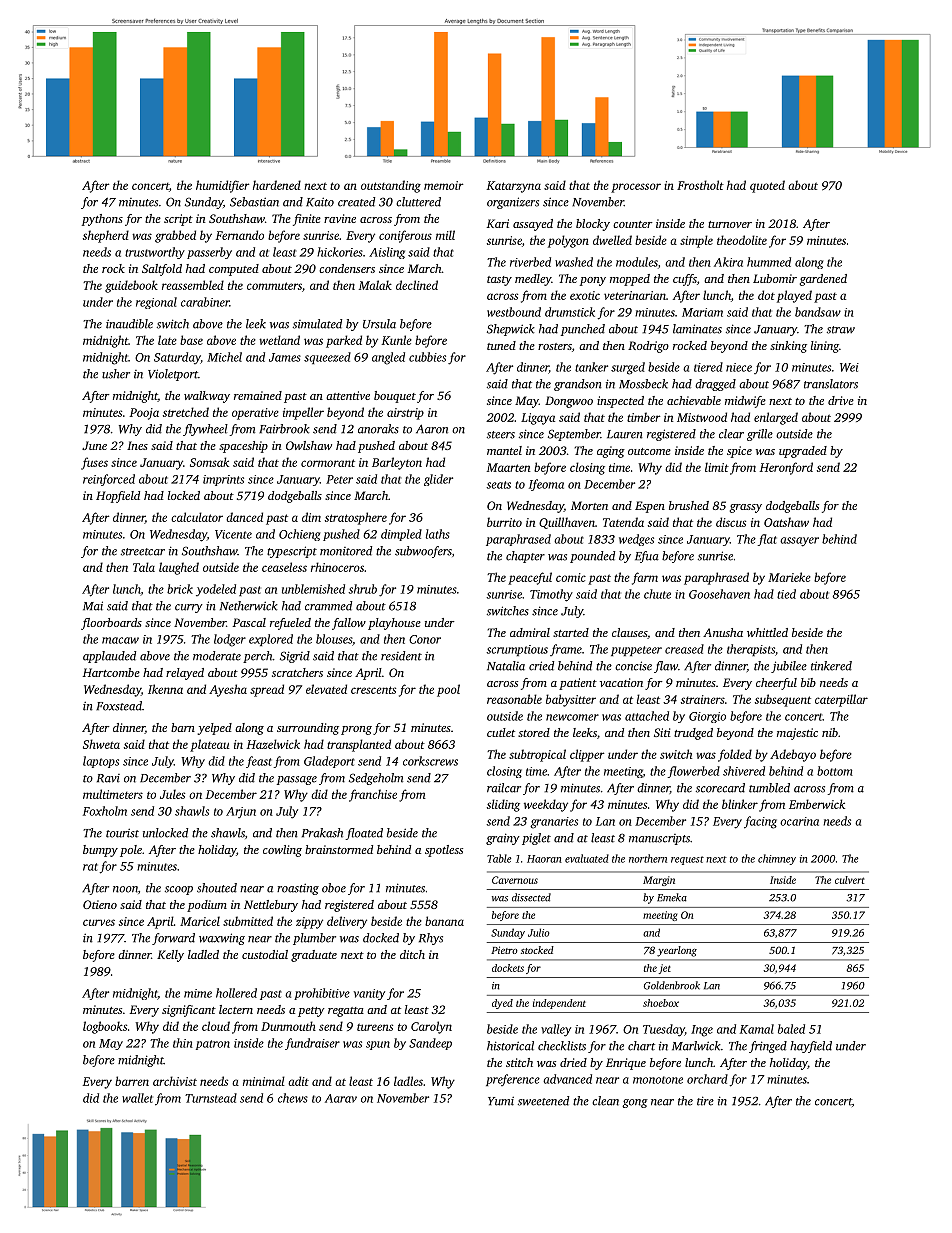 The image size is (952, 1233). Describe the element at coordinates (222, 186) in the screenshot. I see `humidifier` at that location.
